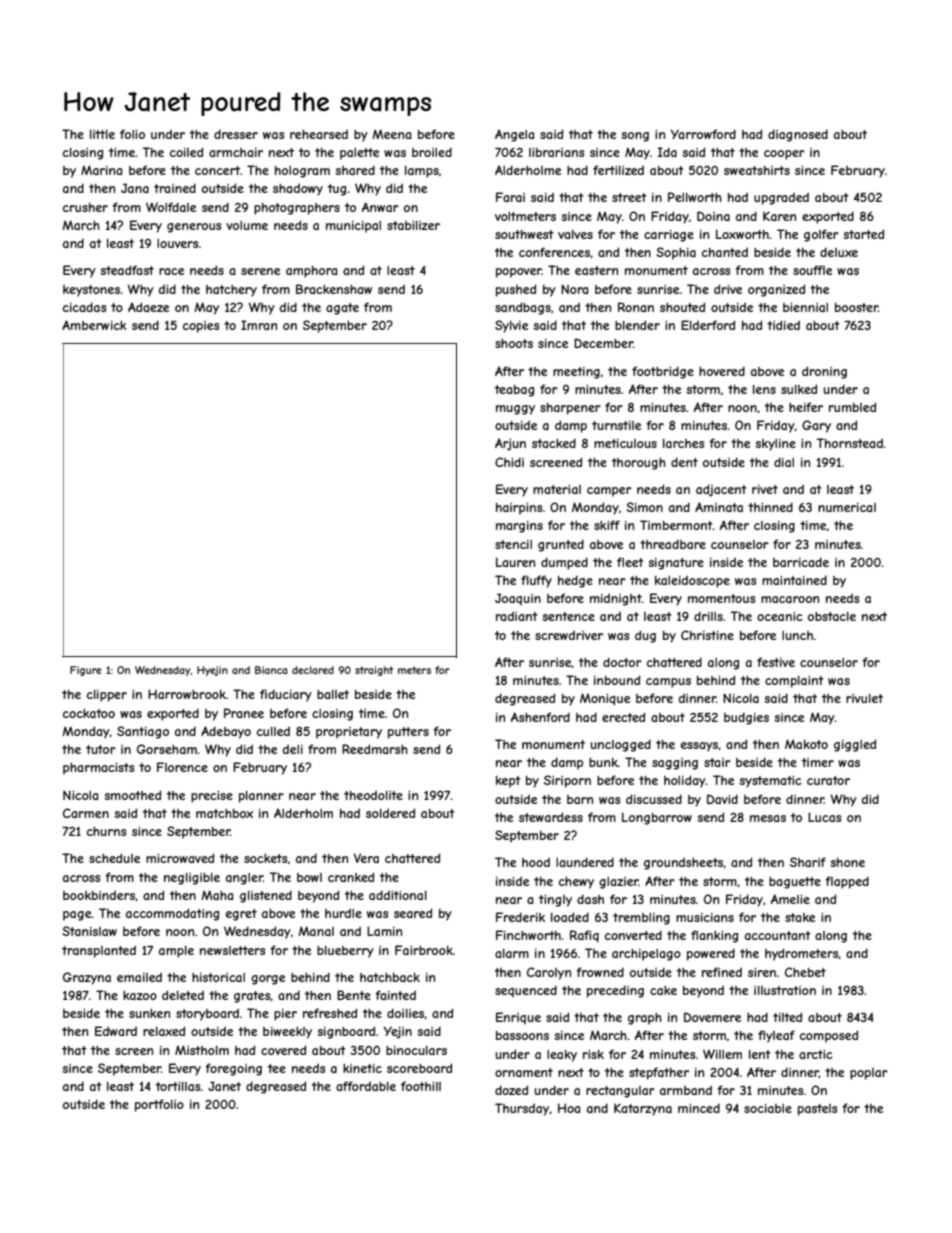 The height and width of the image is (1233, 952). I want to click on Sophia, so click(676, 253).
